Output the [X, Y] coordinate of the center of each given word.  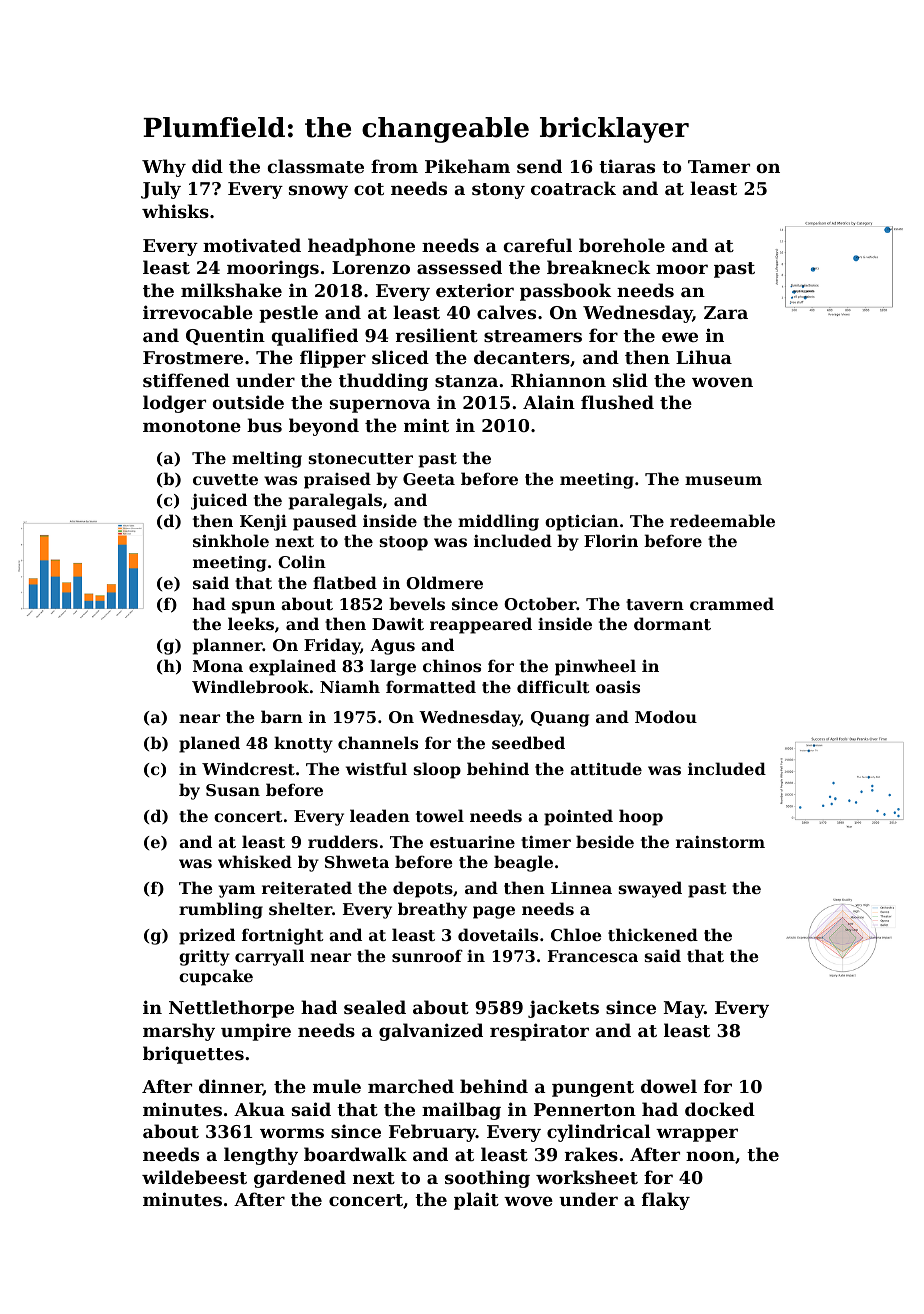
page [494, 912]
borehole [622, 245]
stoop [404, 543]
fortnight [283, 936]
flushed [617, 402]
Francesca [593, 956]
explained [292, 667]
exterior [475, 290]
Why [164, 168]
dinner [231, 1087]
